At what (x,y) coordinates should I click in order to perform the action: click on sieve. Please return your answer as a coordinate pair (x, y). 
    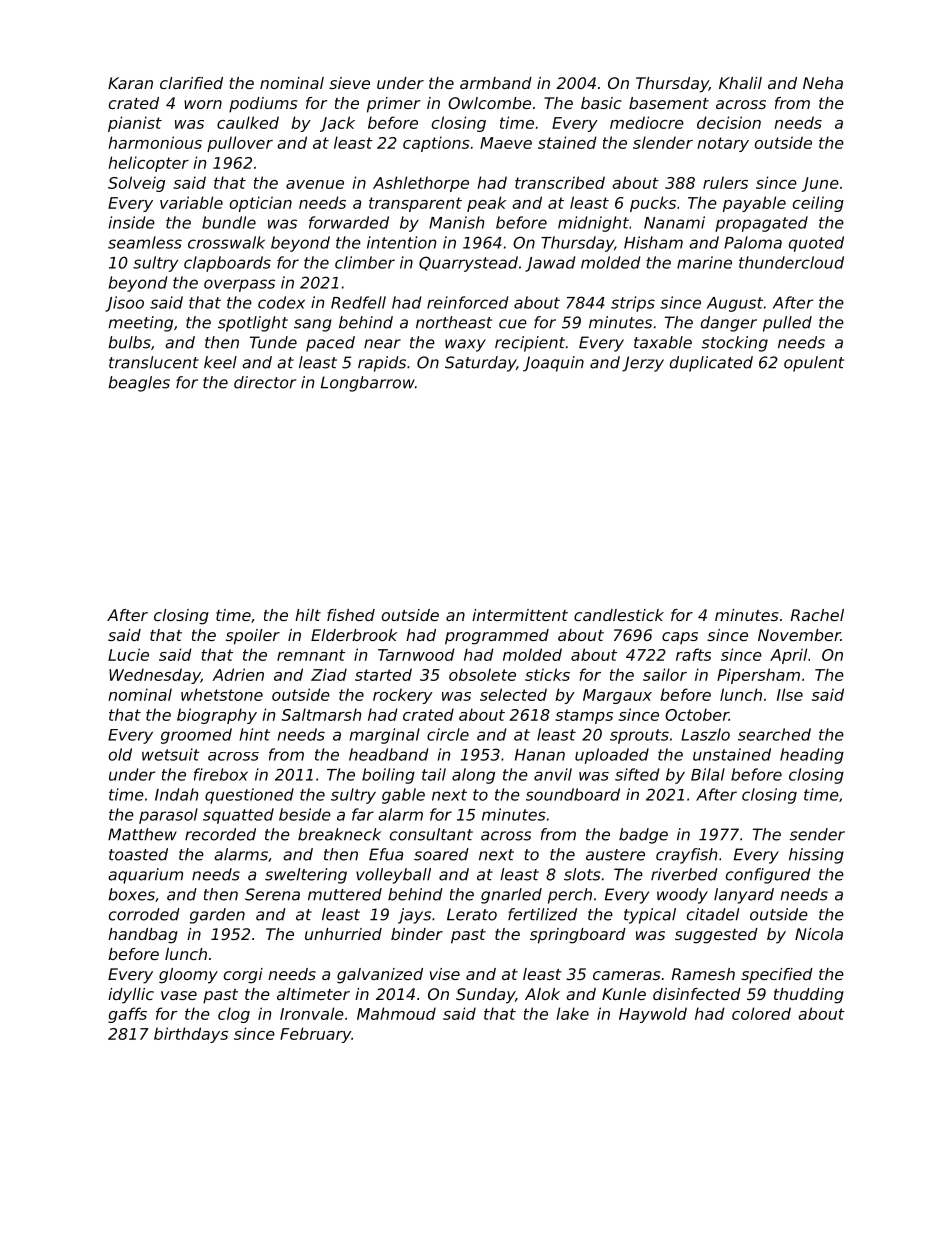
    Looking at the image, I should click on (349, 83).
